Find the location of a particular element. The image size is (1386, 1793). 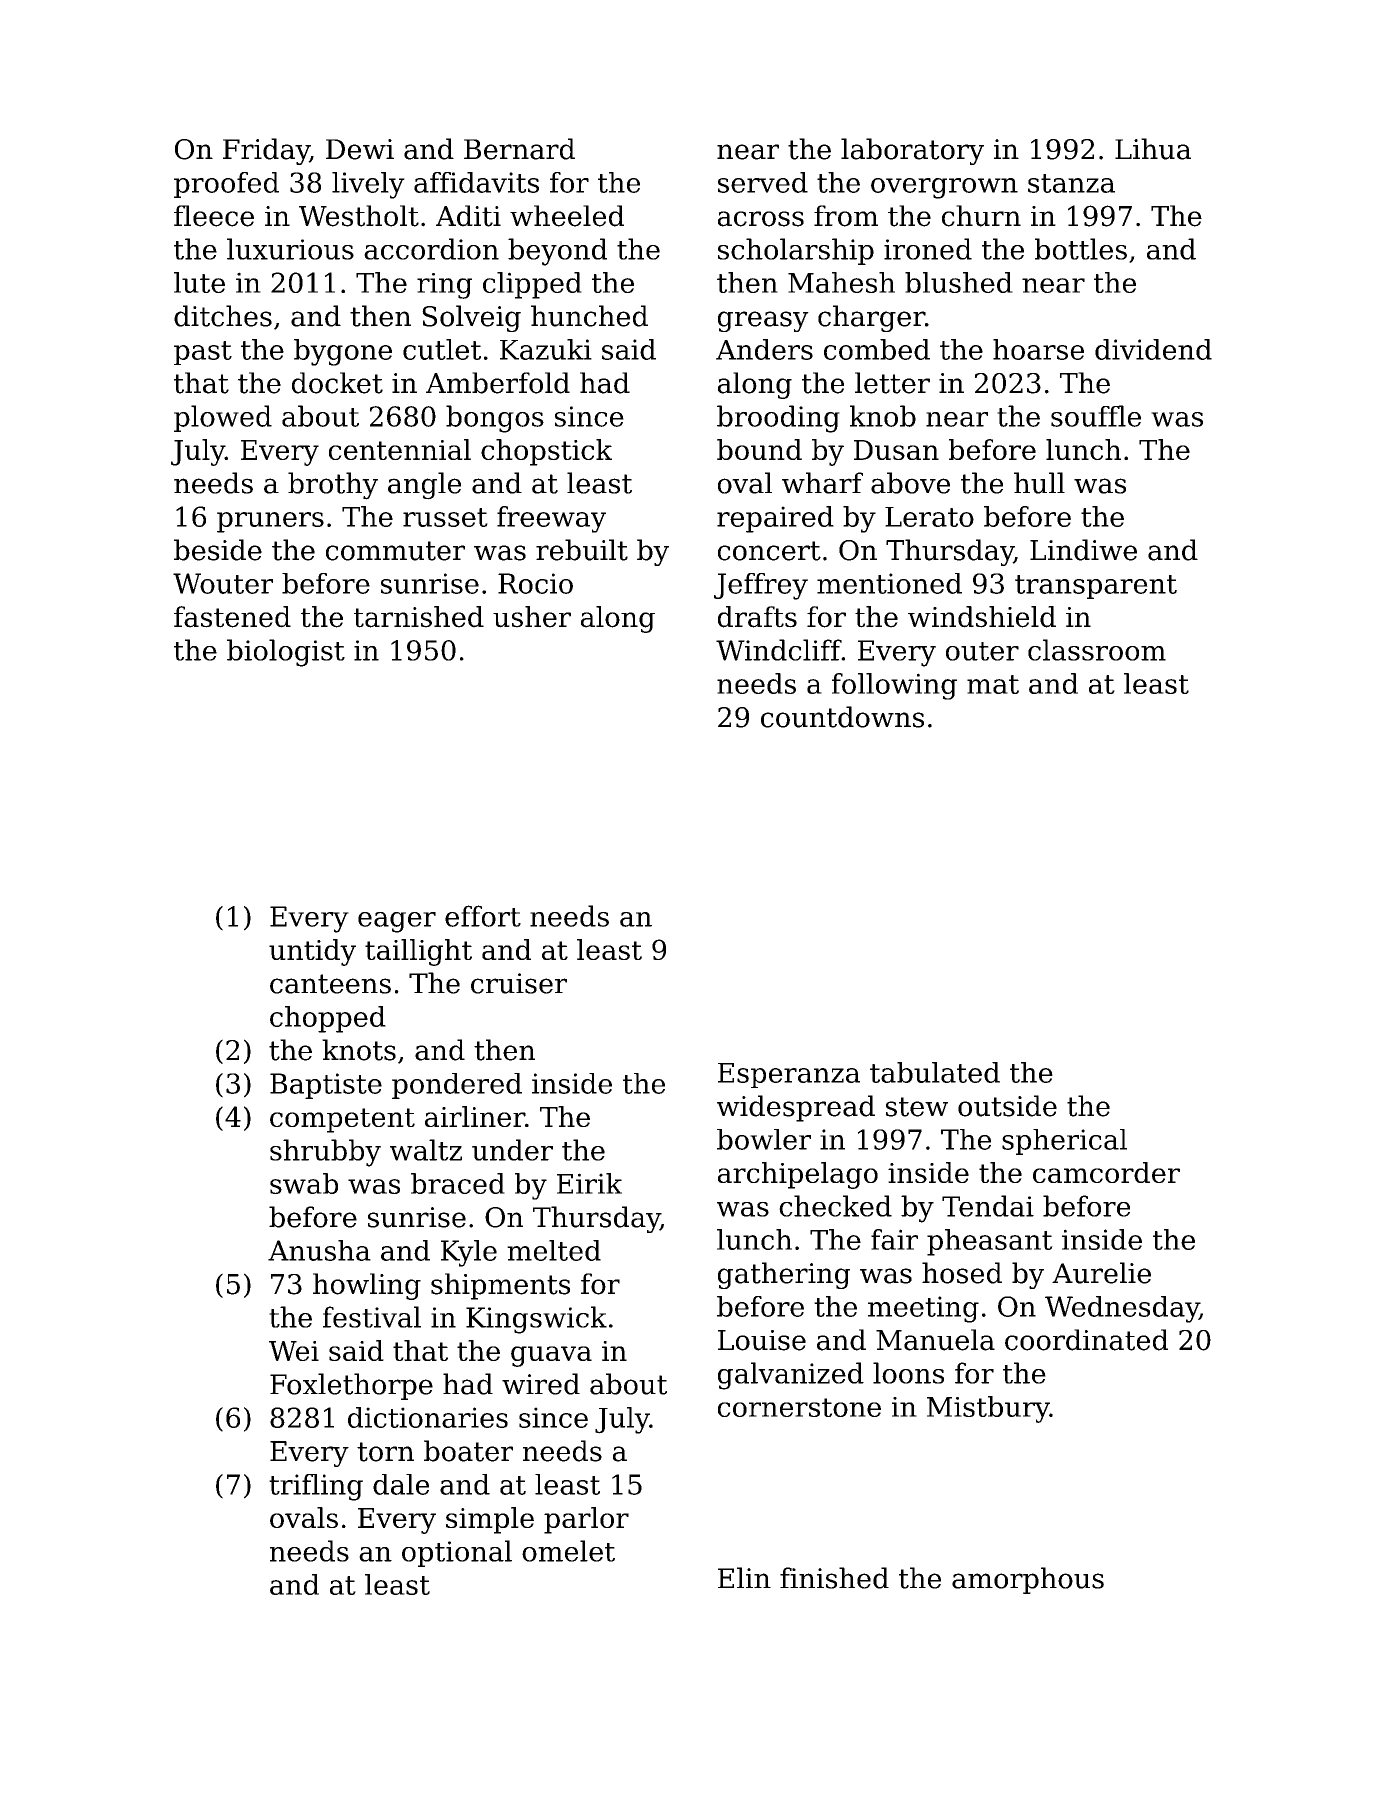

charger is located at coordinates (871, 318).
